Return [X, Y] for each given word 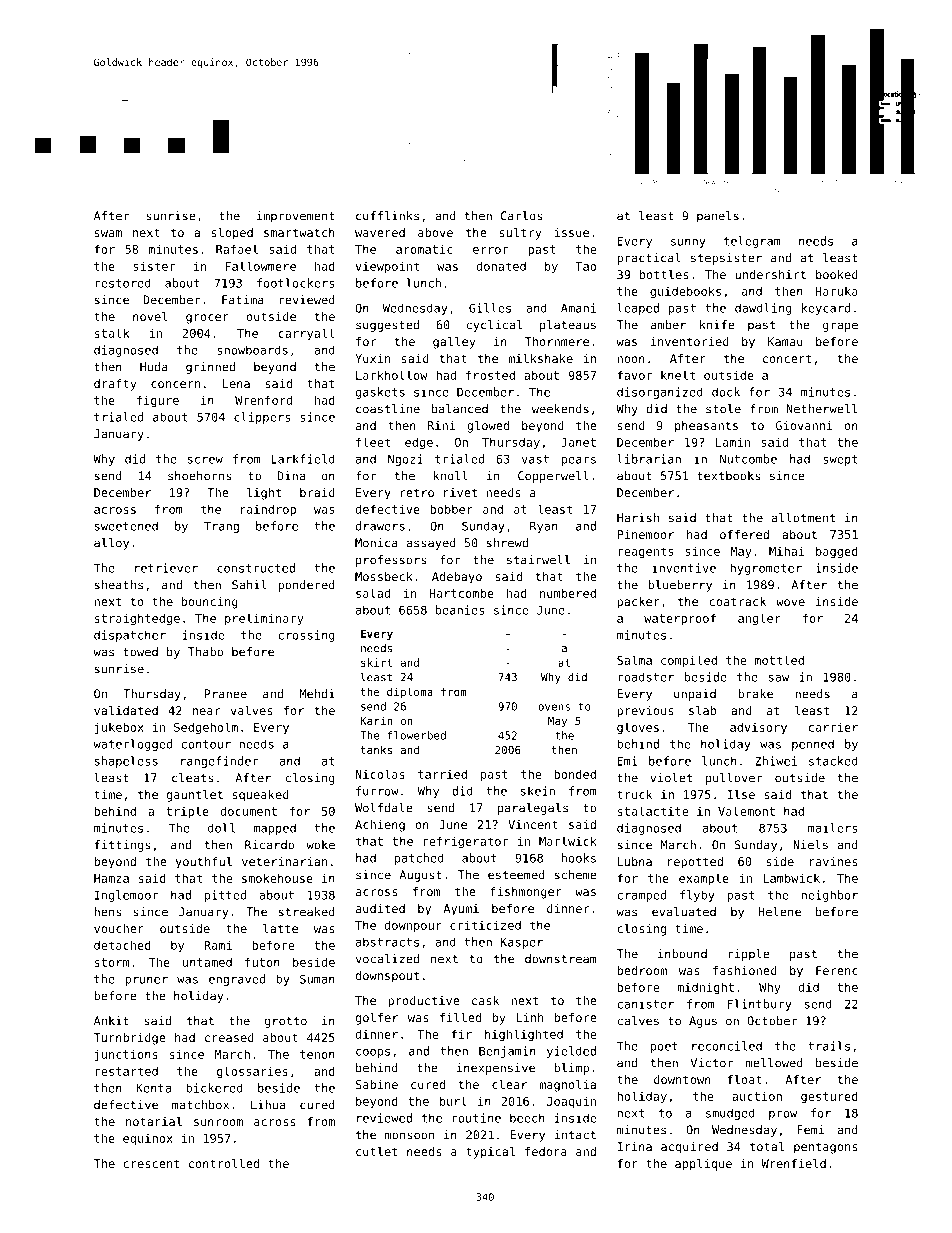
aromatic [424, 249]
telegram [752, 242]
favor [634, 375]
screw [205, 460]
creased [229, 1037]
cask [485, 1000]
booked [837, 274]
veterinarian [284, 861]
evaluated [684, 912]
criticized [485, 925]
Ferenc [837, 970]
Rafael [237, 249]
